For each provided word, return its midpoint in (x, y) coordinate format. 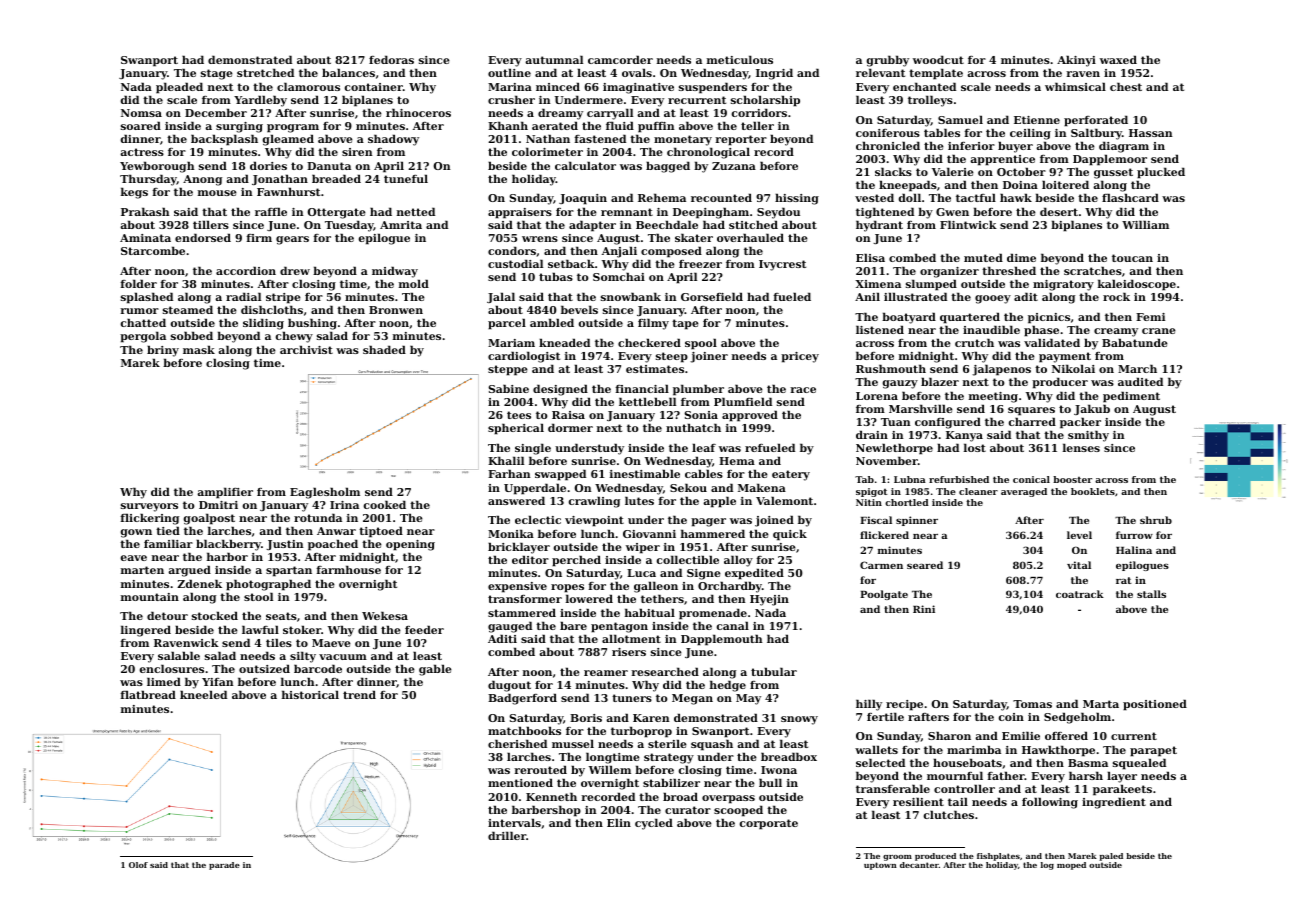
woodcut (938, 59)
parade (224, 866)
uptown (880, 866)
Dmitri (218, 505)
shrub (1156, 520)
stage (217, 74)
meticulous (740, 59)
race (803, 390)
